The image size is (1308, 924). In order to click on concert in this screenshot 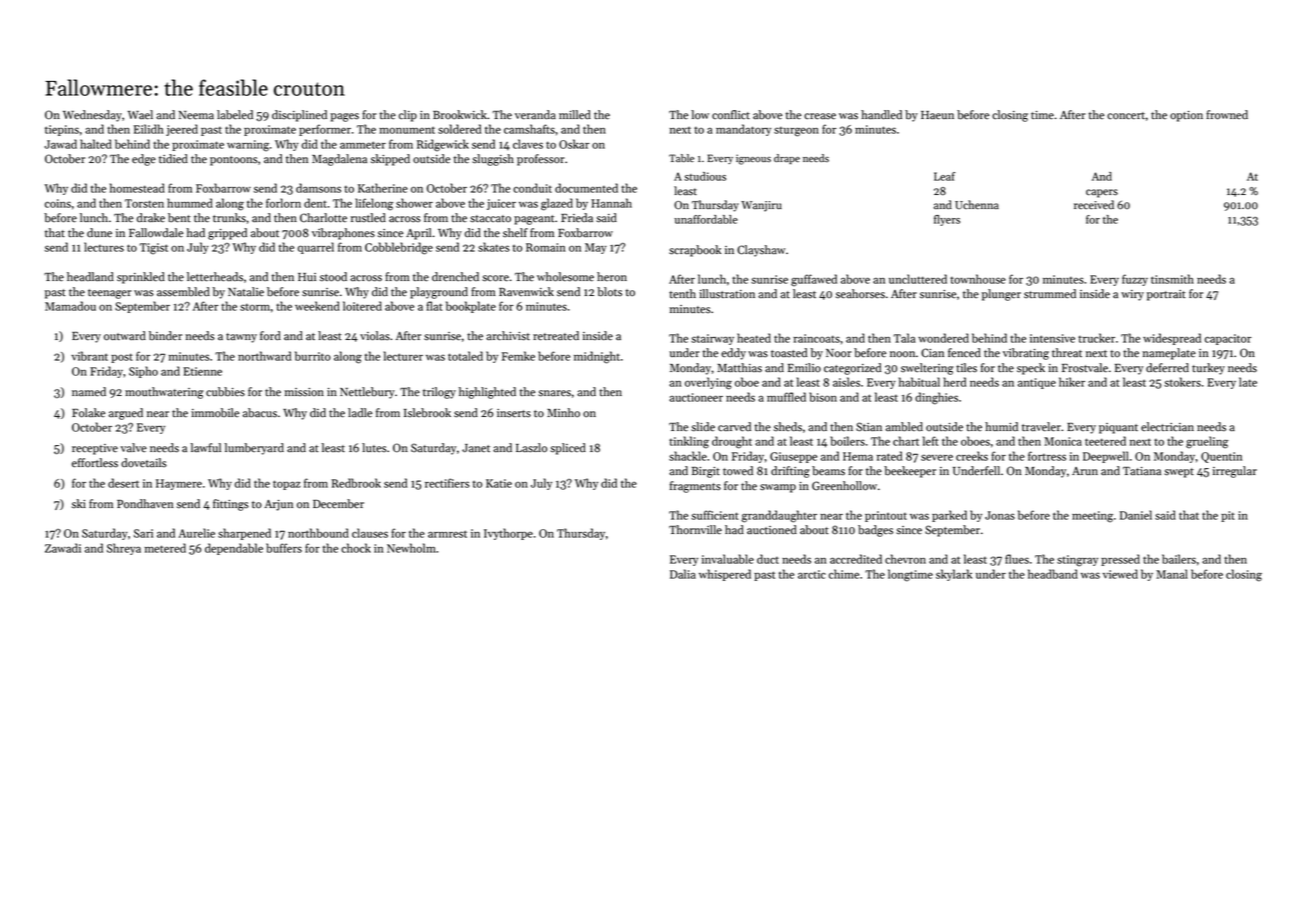, I will do `click(1126, 116)`.
